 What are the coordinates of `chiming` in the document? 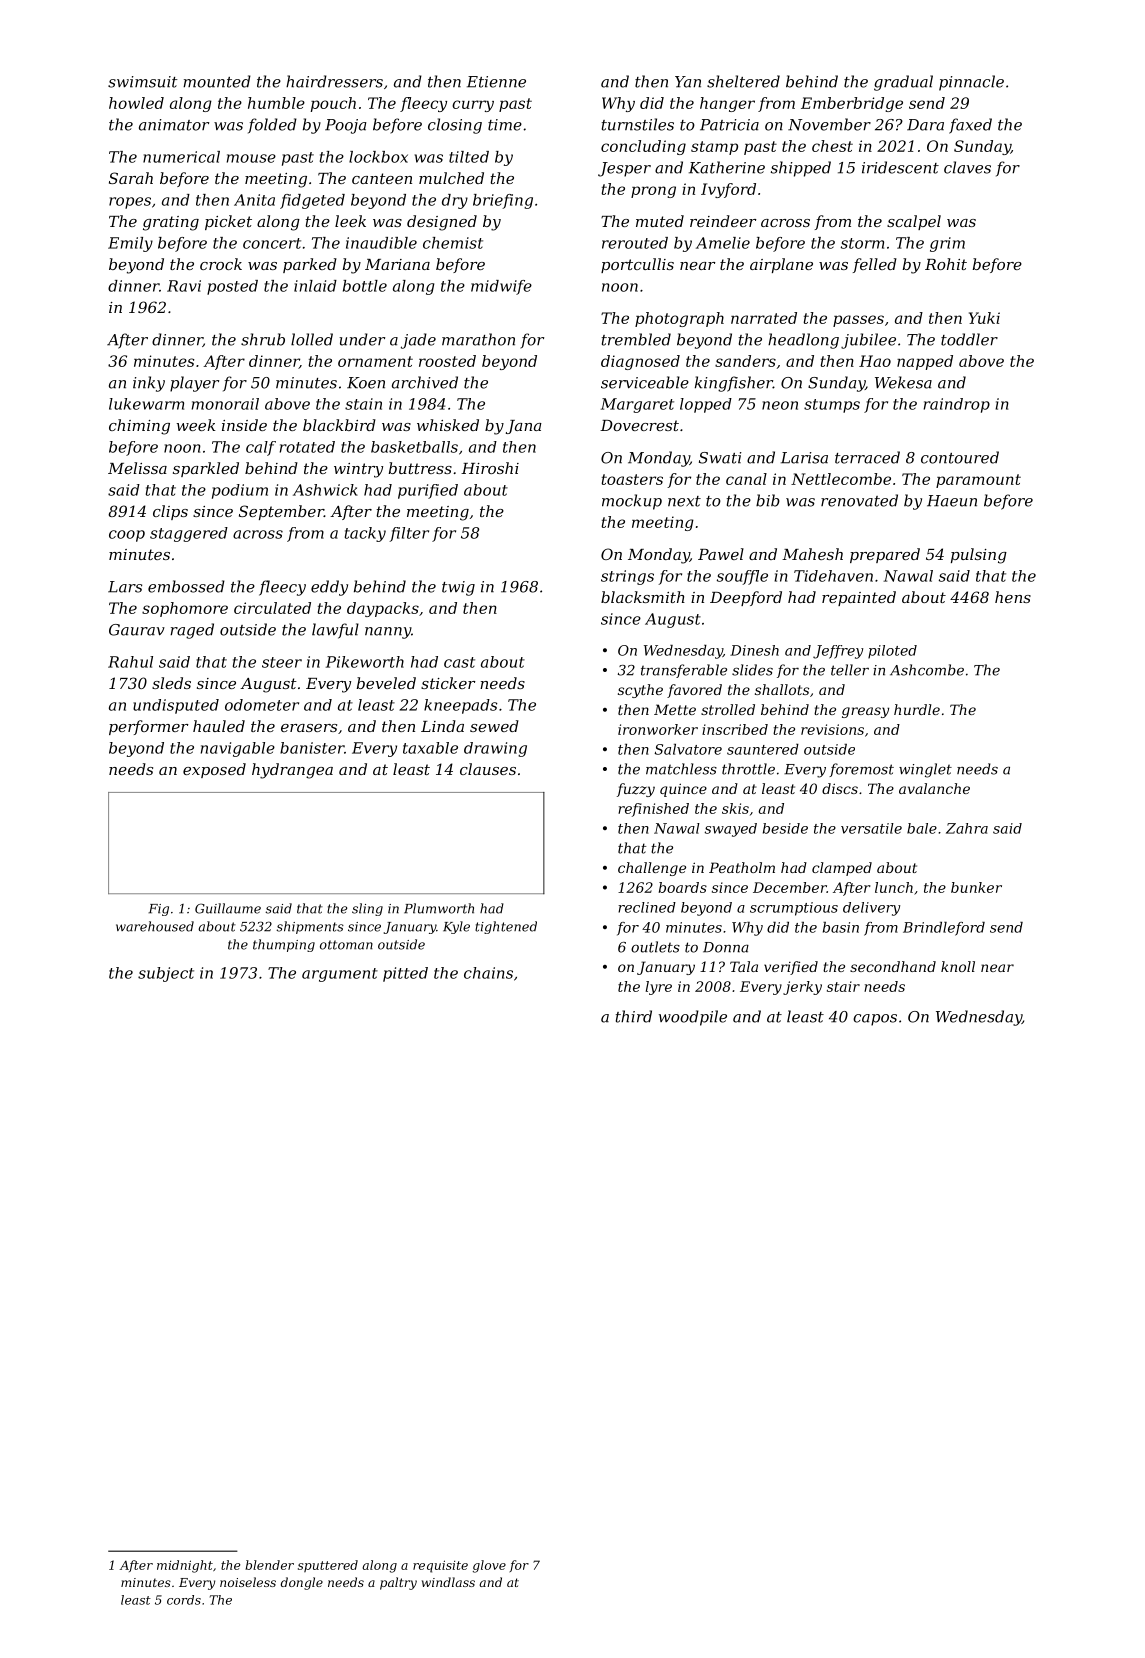 It's located at (139, 427).
